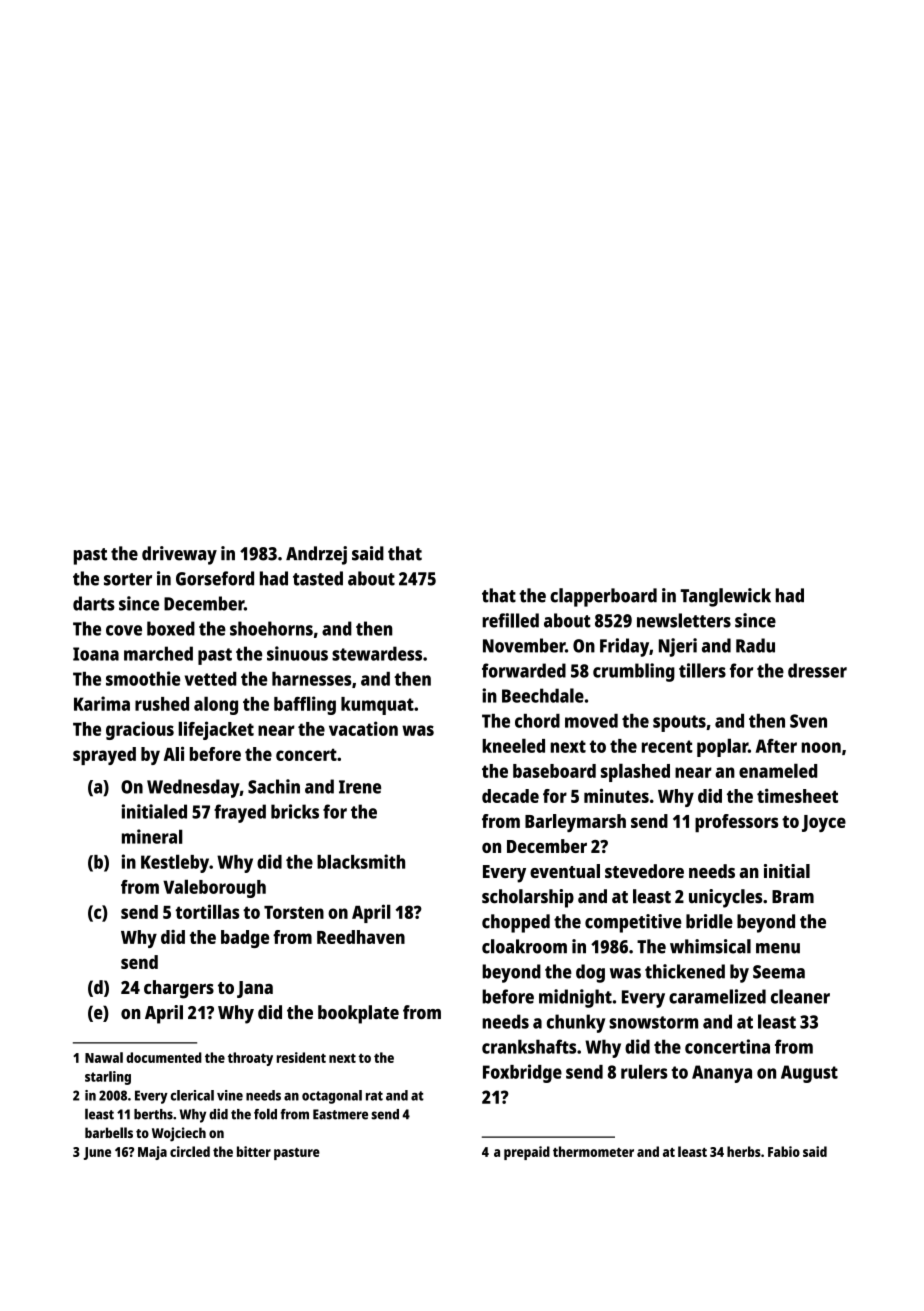 This page has width=924, height=1311. Describe the element at coordinates (245, 939) in the page. I see `badge` at that location.
